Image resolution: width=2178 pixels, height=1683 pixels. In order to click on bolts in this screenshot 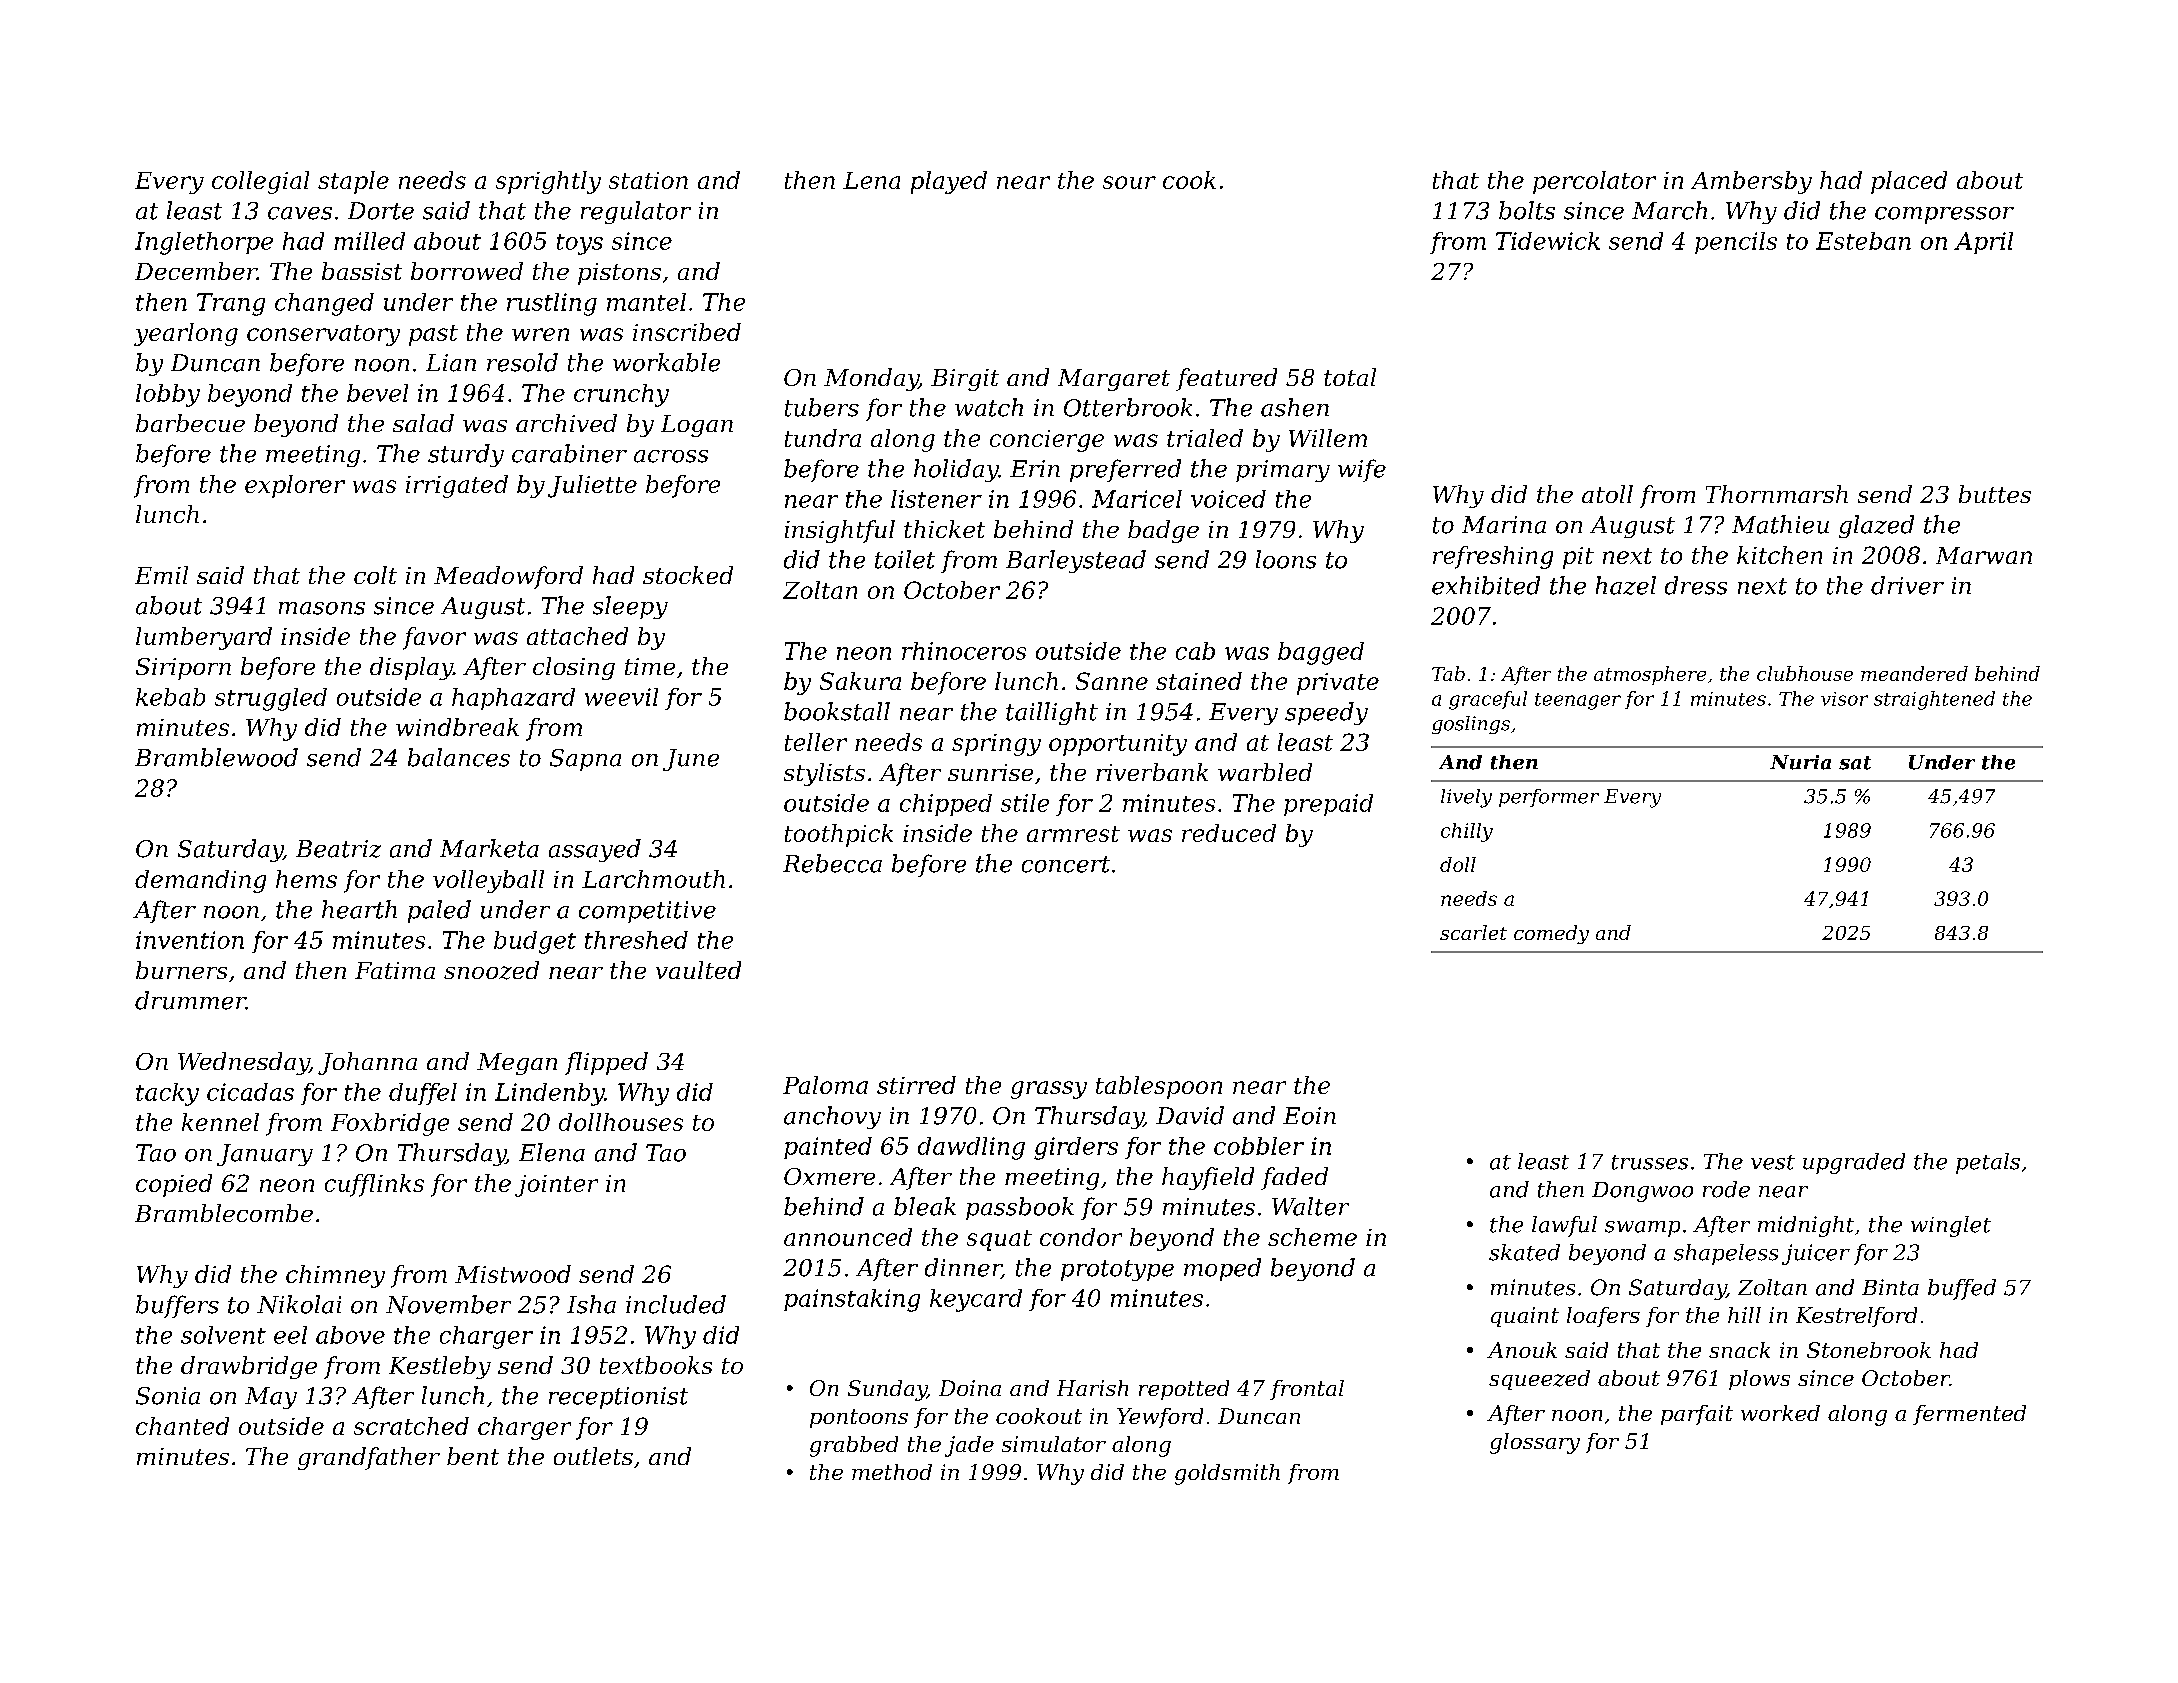, I will do `click(1527, 210)`.
